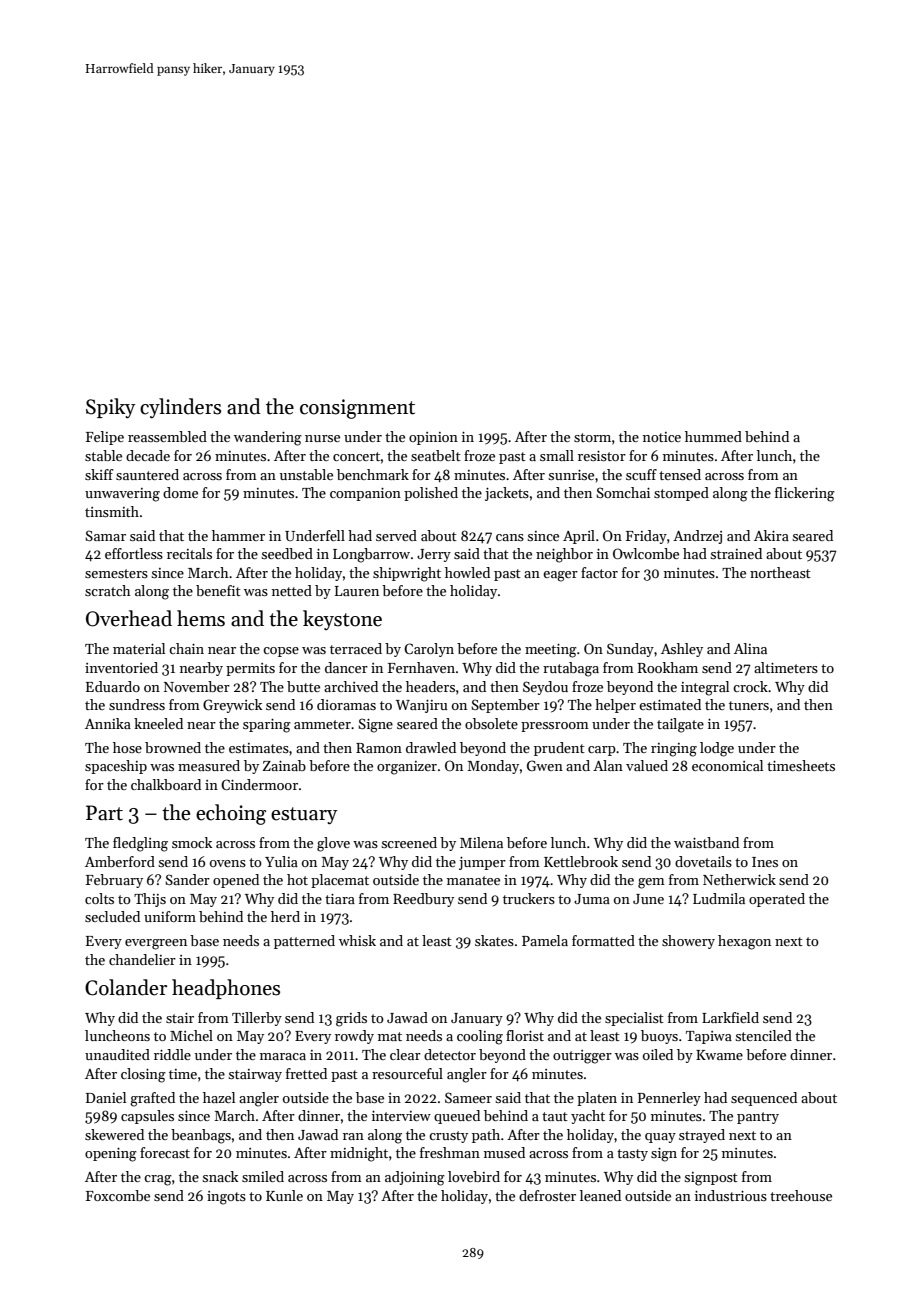 Image resolution: width=924 pixels, height=1308 pixels. Describe the element at coordinates (749, 705) in the document. I see `tuners` at that location.
